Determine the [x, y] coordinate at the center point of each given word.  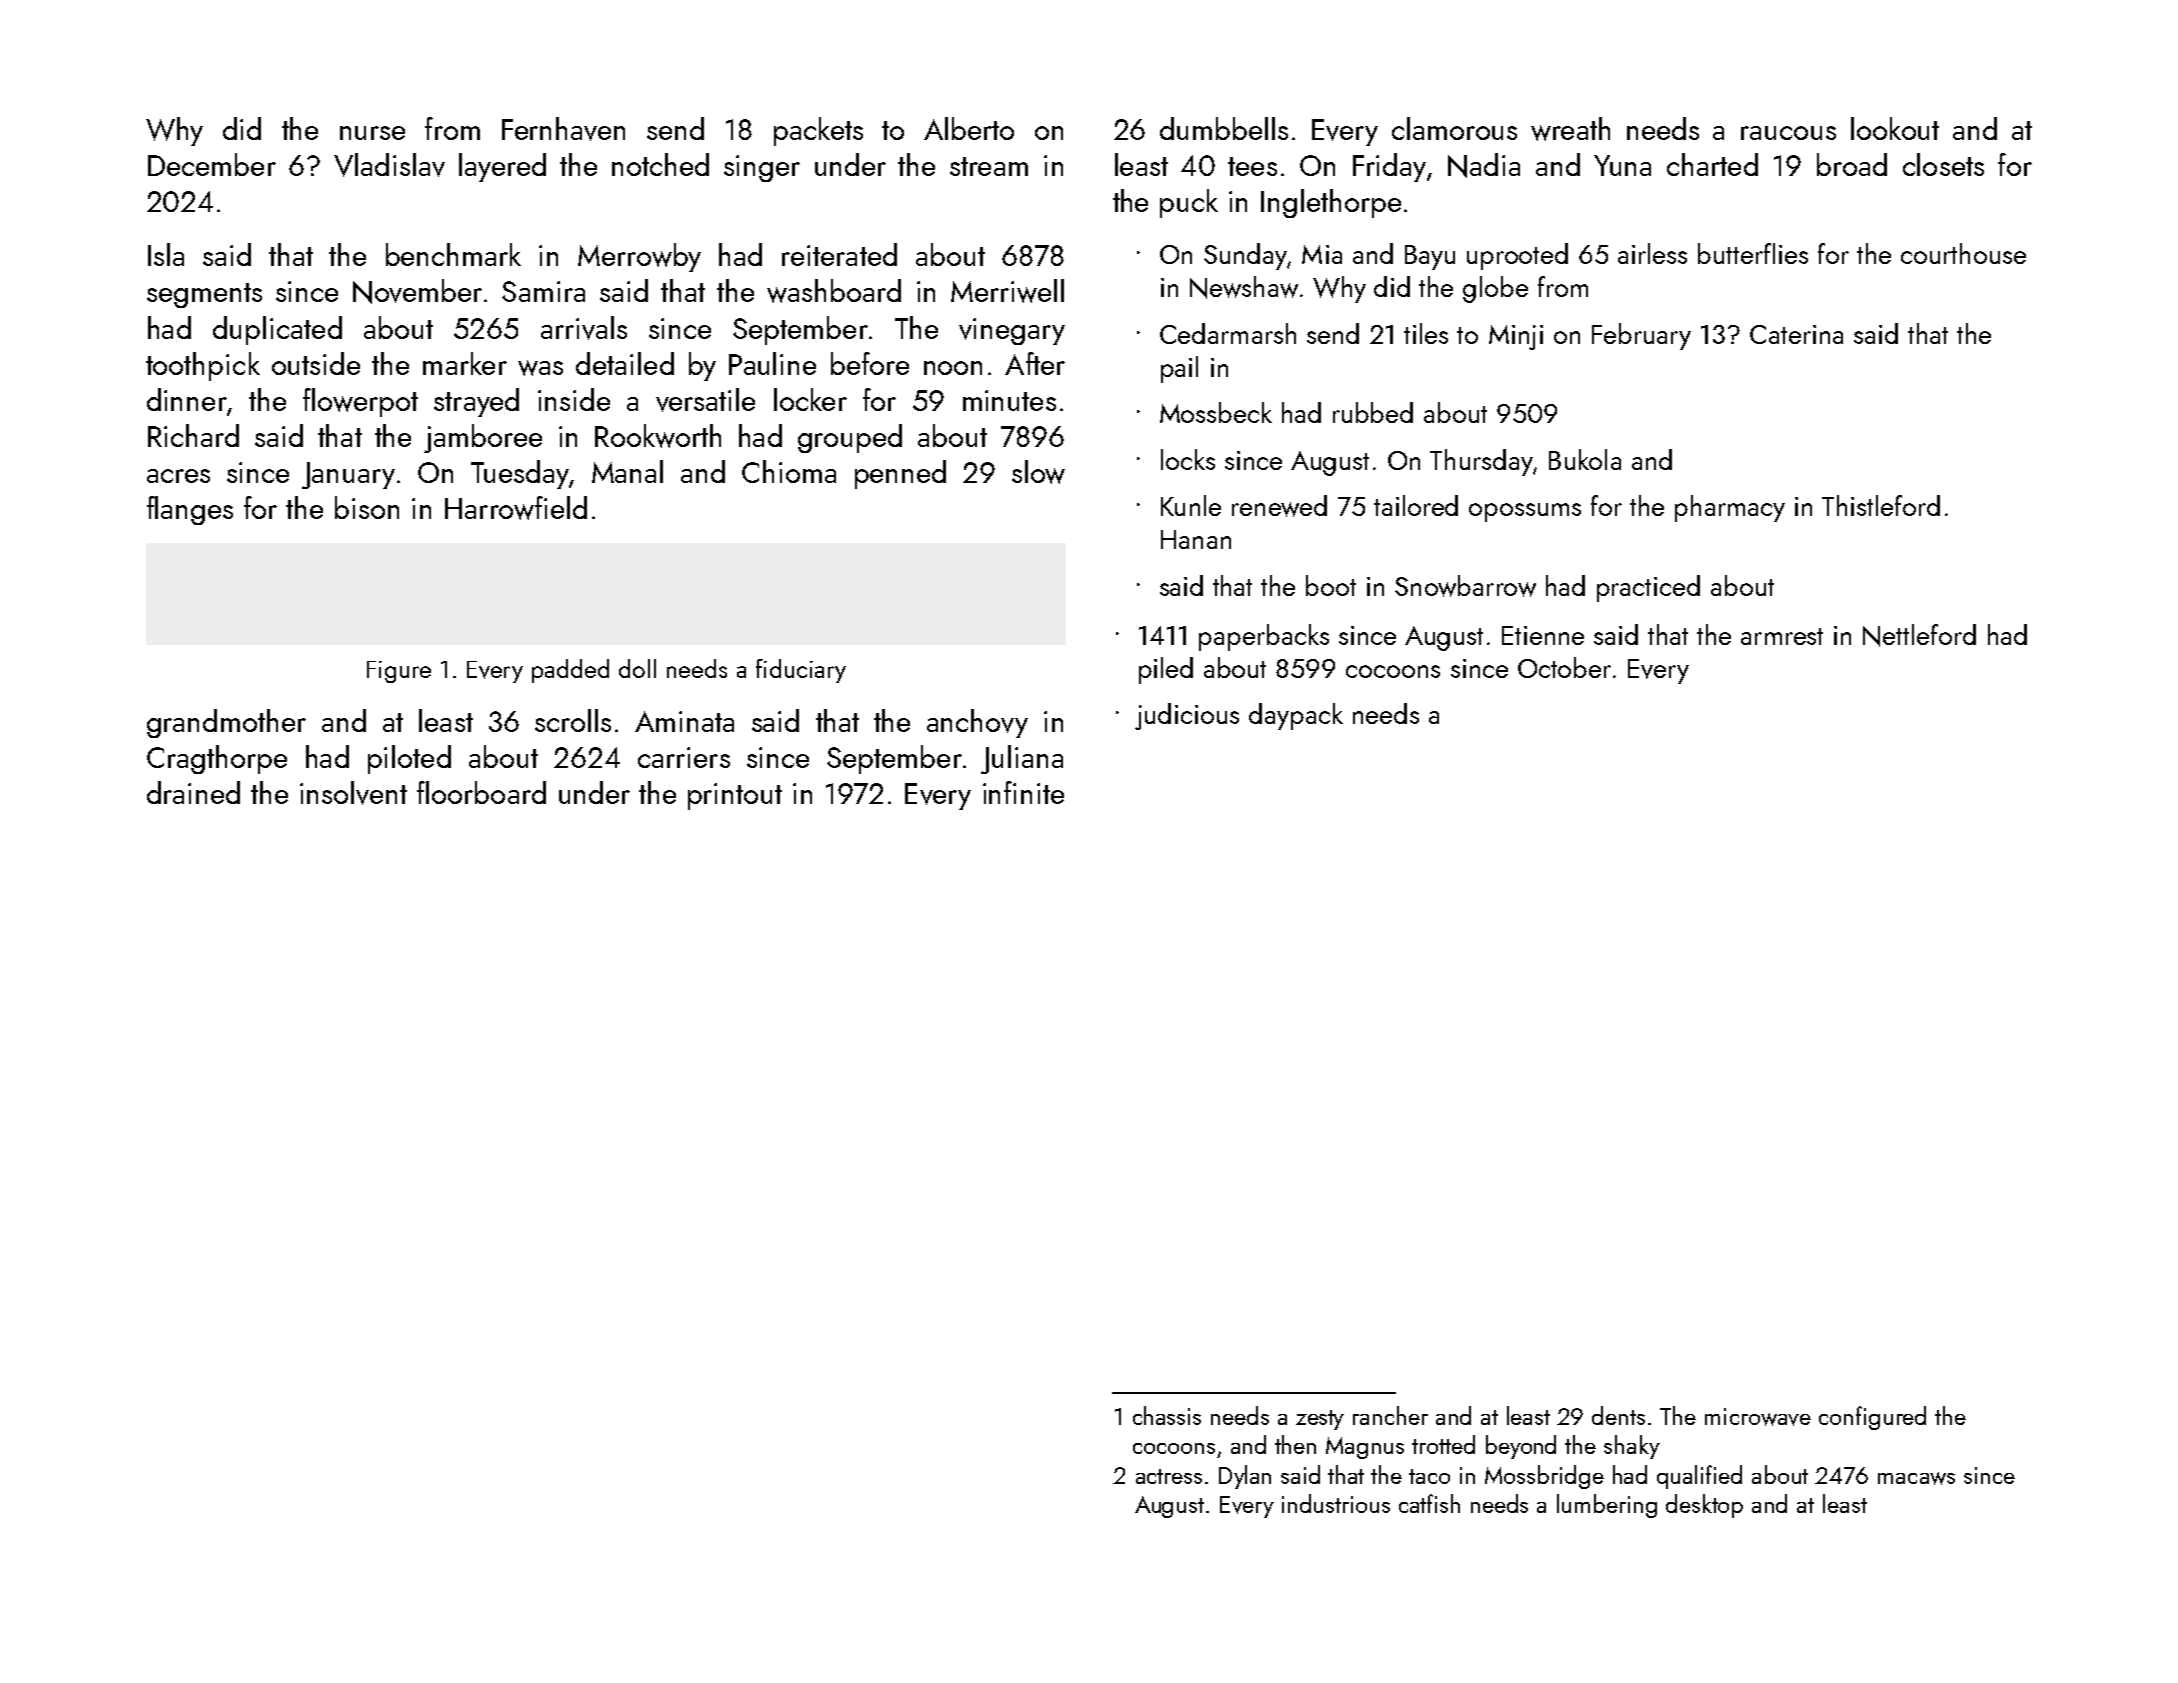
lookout [1895, 128]
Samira [543, 291]
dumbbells [1224, 128]
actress [1169, 1476]
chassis [1167, 1415]
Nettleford [1919, 635]
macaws [1916, 1478]
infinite [1023, 792]
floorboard [481, 792]
